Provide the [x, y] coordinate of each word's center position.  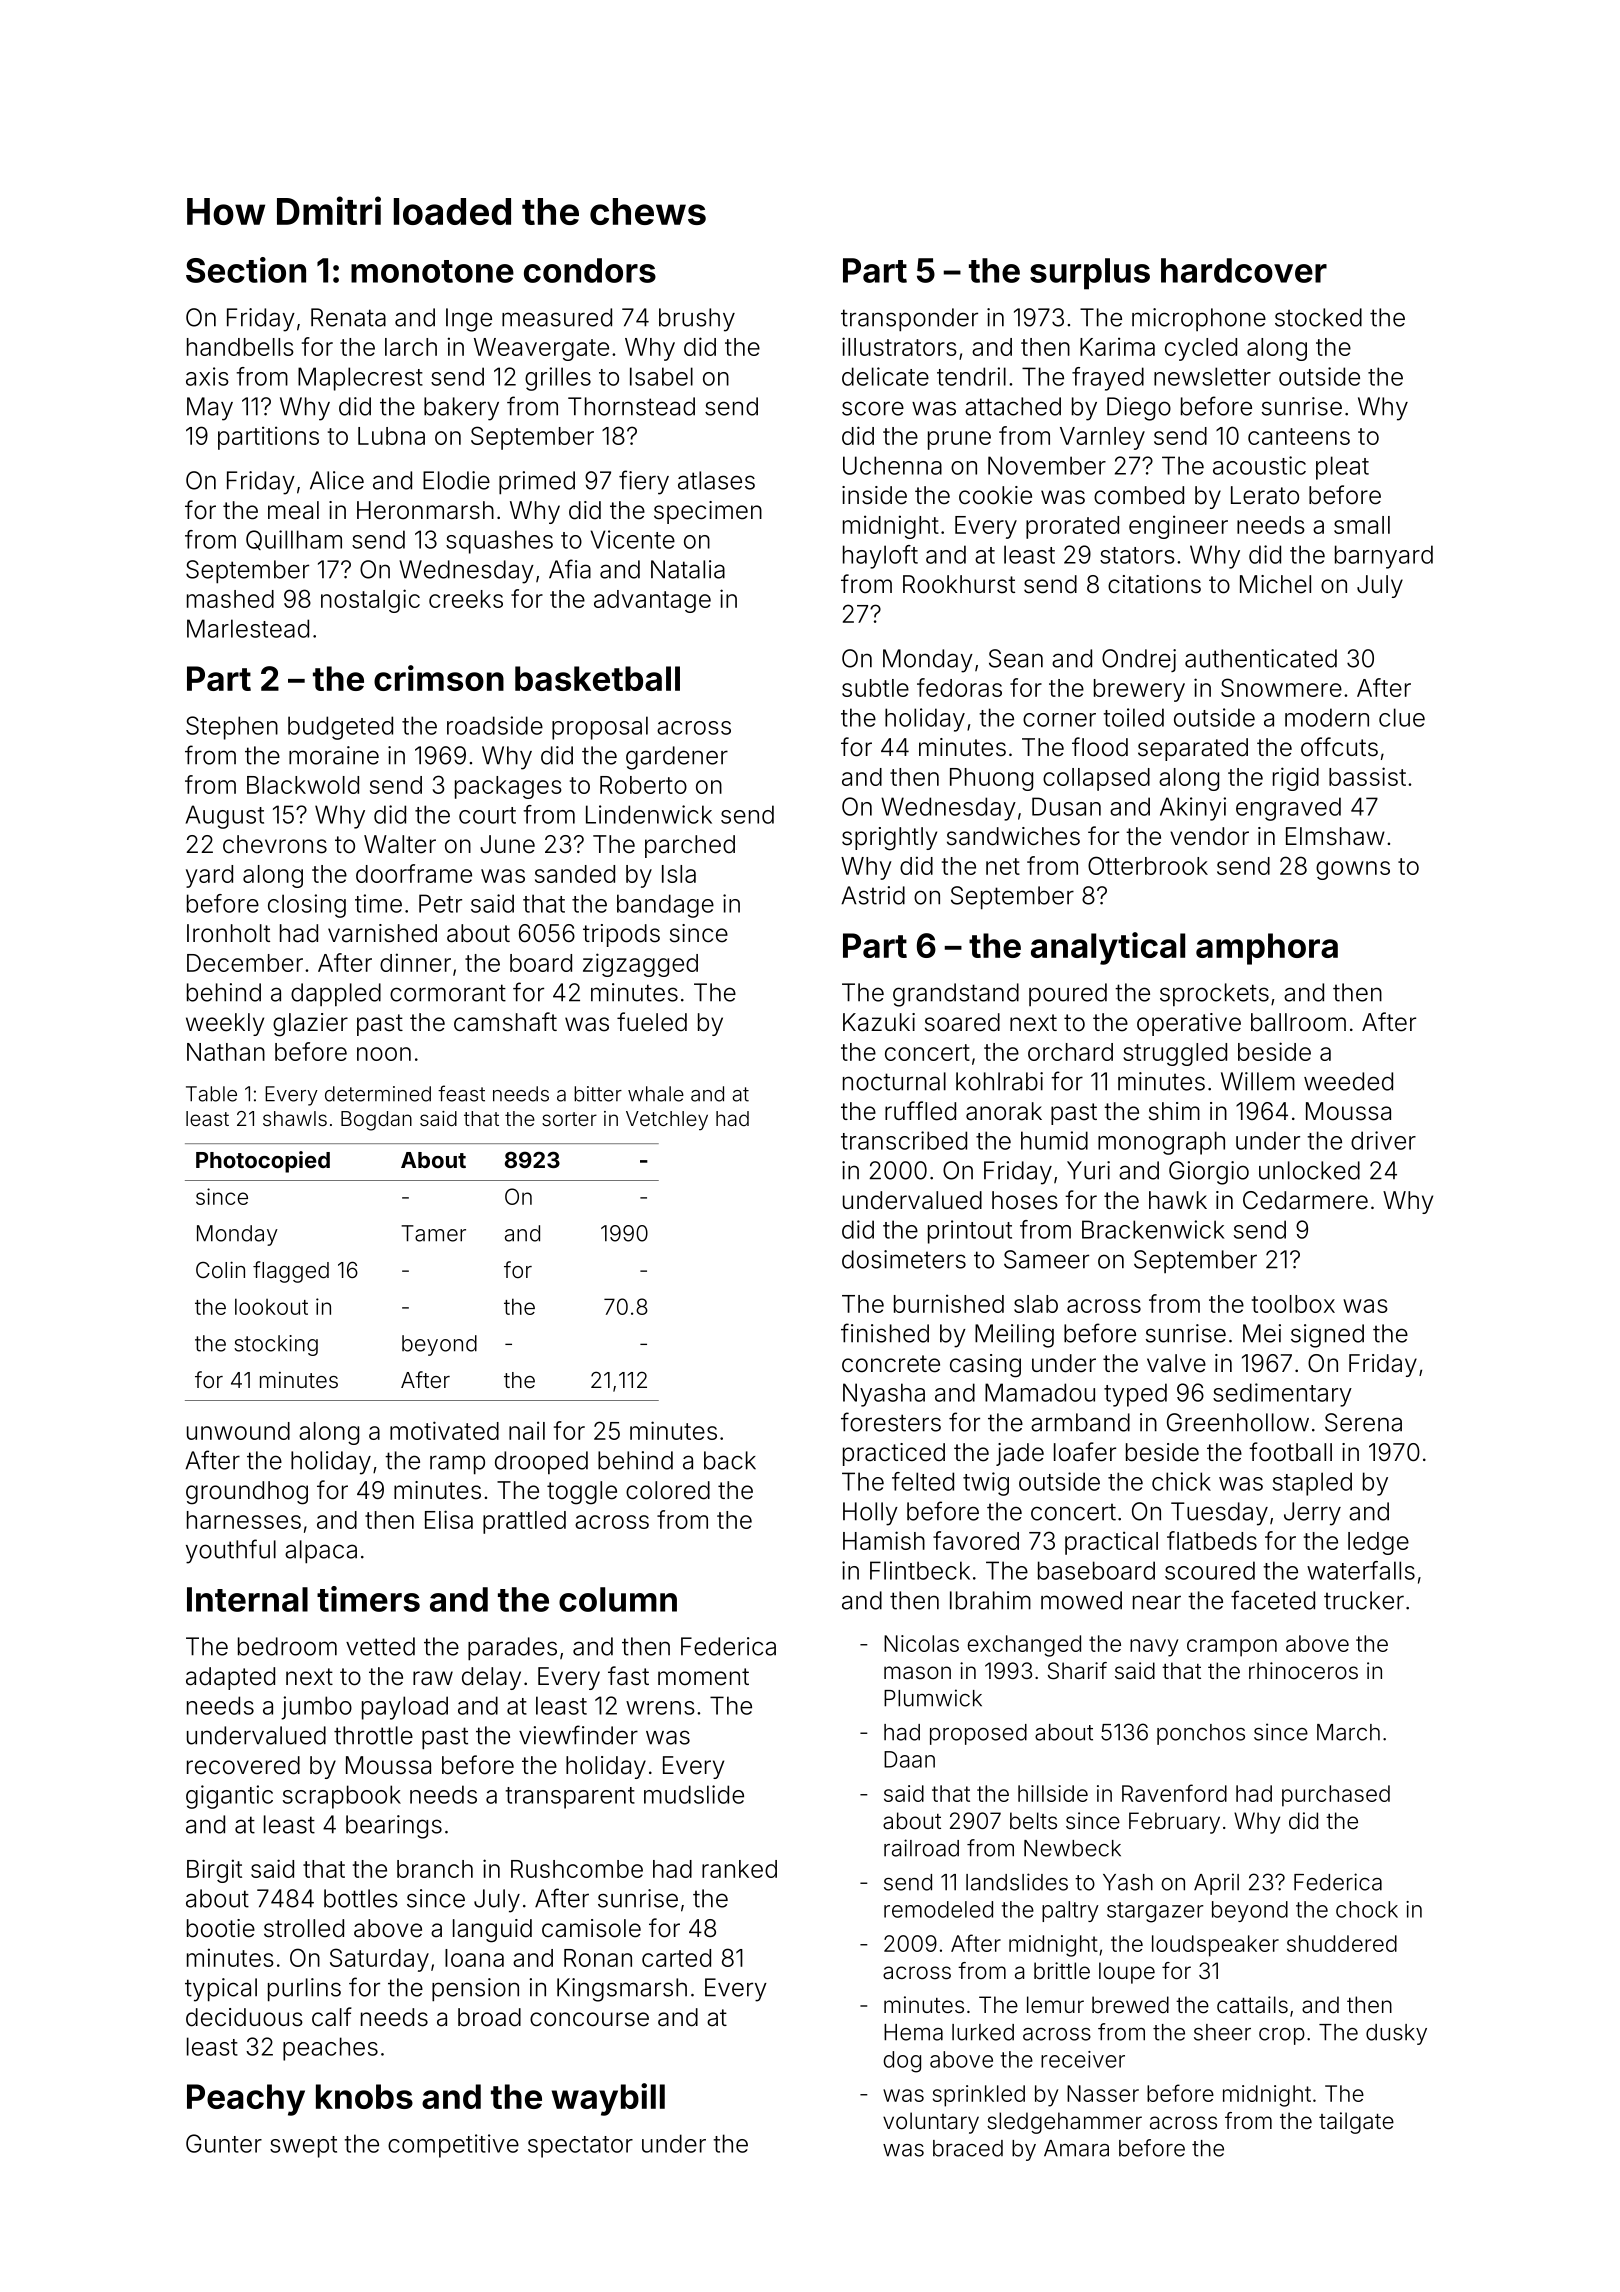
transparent [570, 1798]
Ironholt [228, 933]
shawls [295, 1118]
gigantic [229, 1797]
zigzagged [640, 965]
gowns [1353, 870]
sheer [1222, 2032]
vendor [1209, 836]
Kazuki [879, 1022]
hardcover [1244, 270]
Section [246, 270]
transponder [909, 320]
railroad [921, 1848]
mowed [1081, 1600]
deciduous [244, 2017]
